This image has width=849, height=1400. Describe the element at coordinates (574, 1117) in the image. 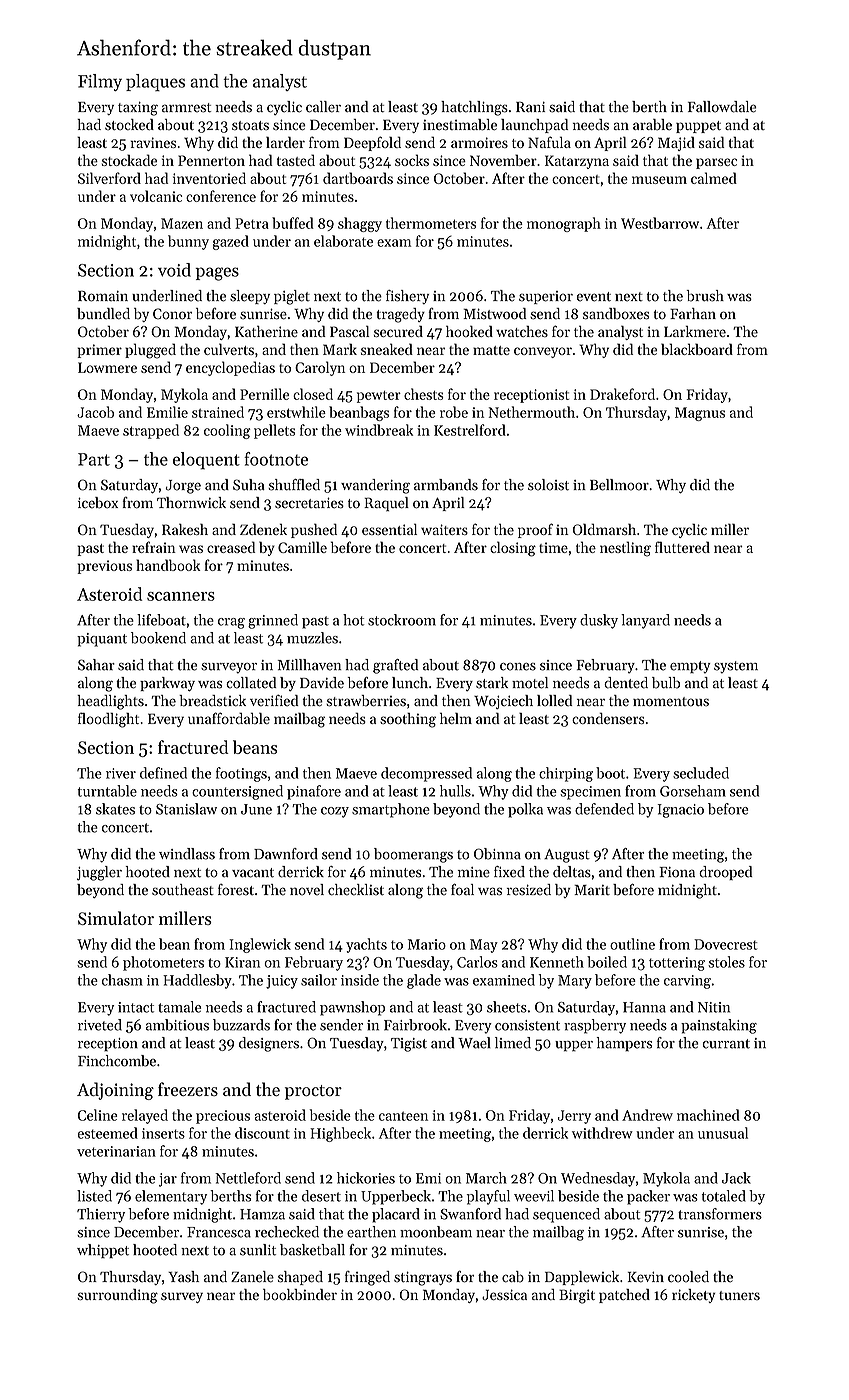

I see `Jerry` at that location.
